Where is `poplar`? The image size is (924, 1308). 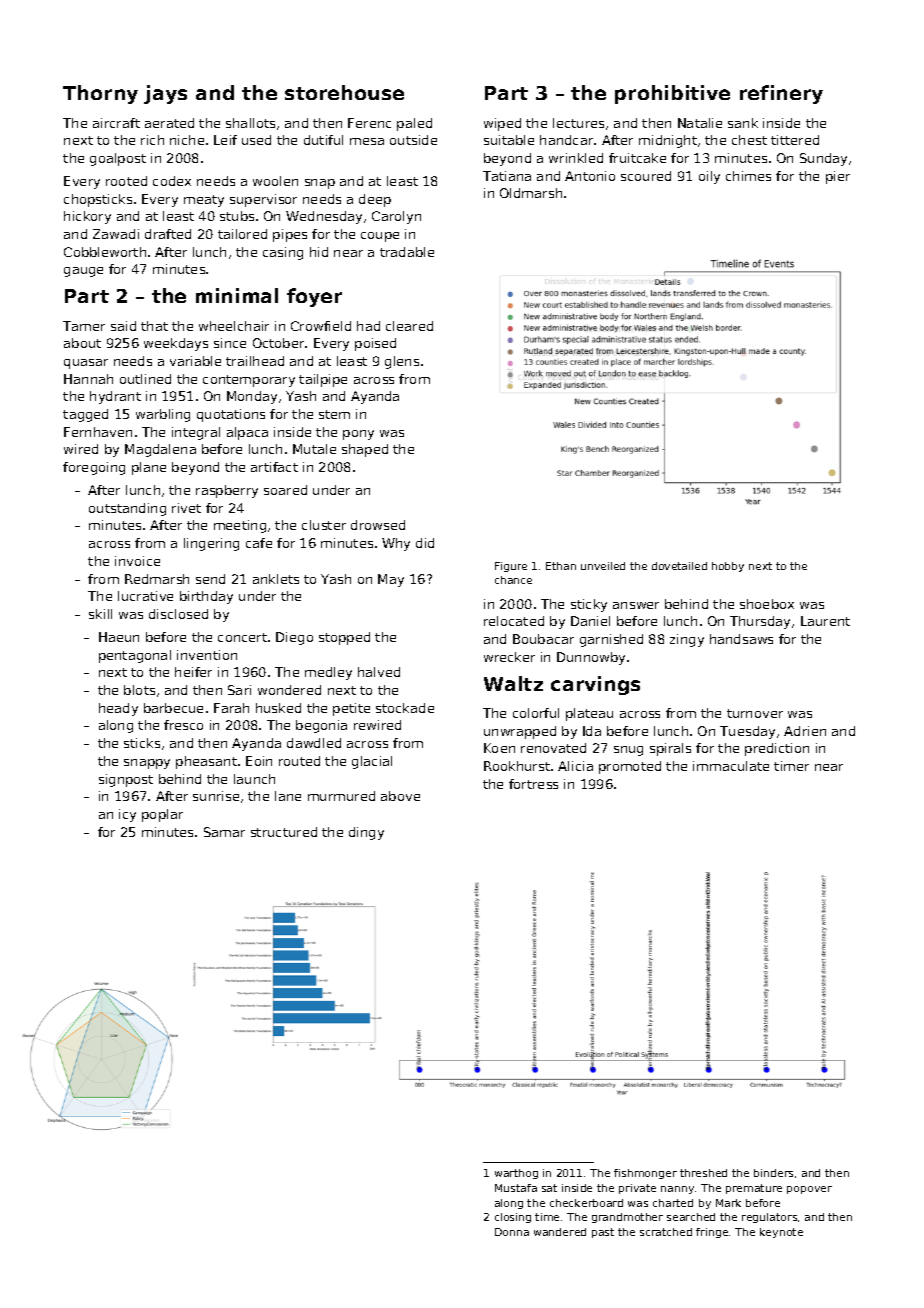 poplar is located at coordinates (162, 815).
